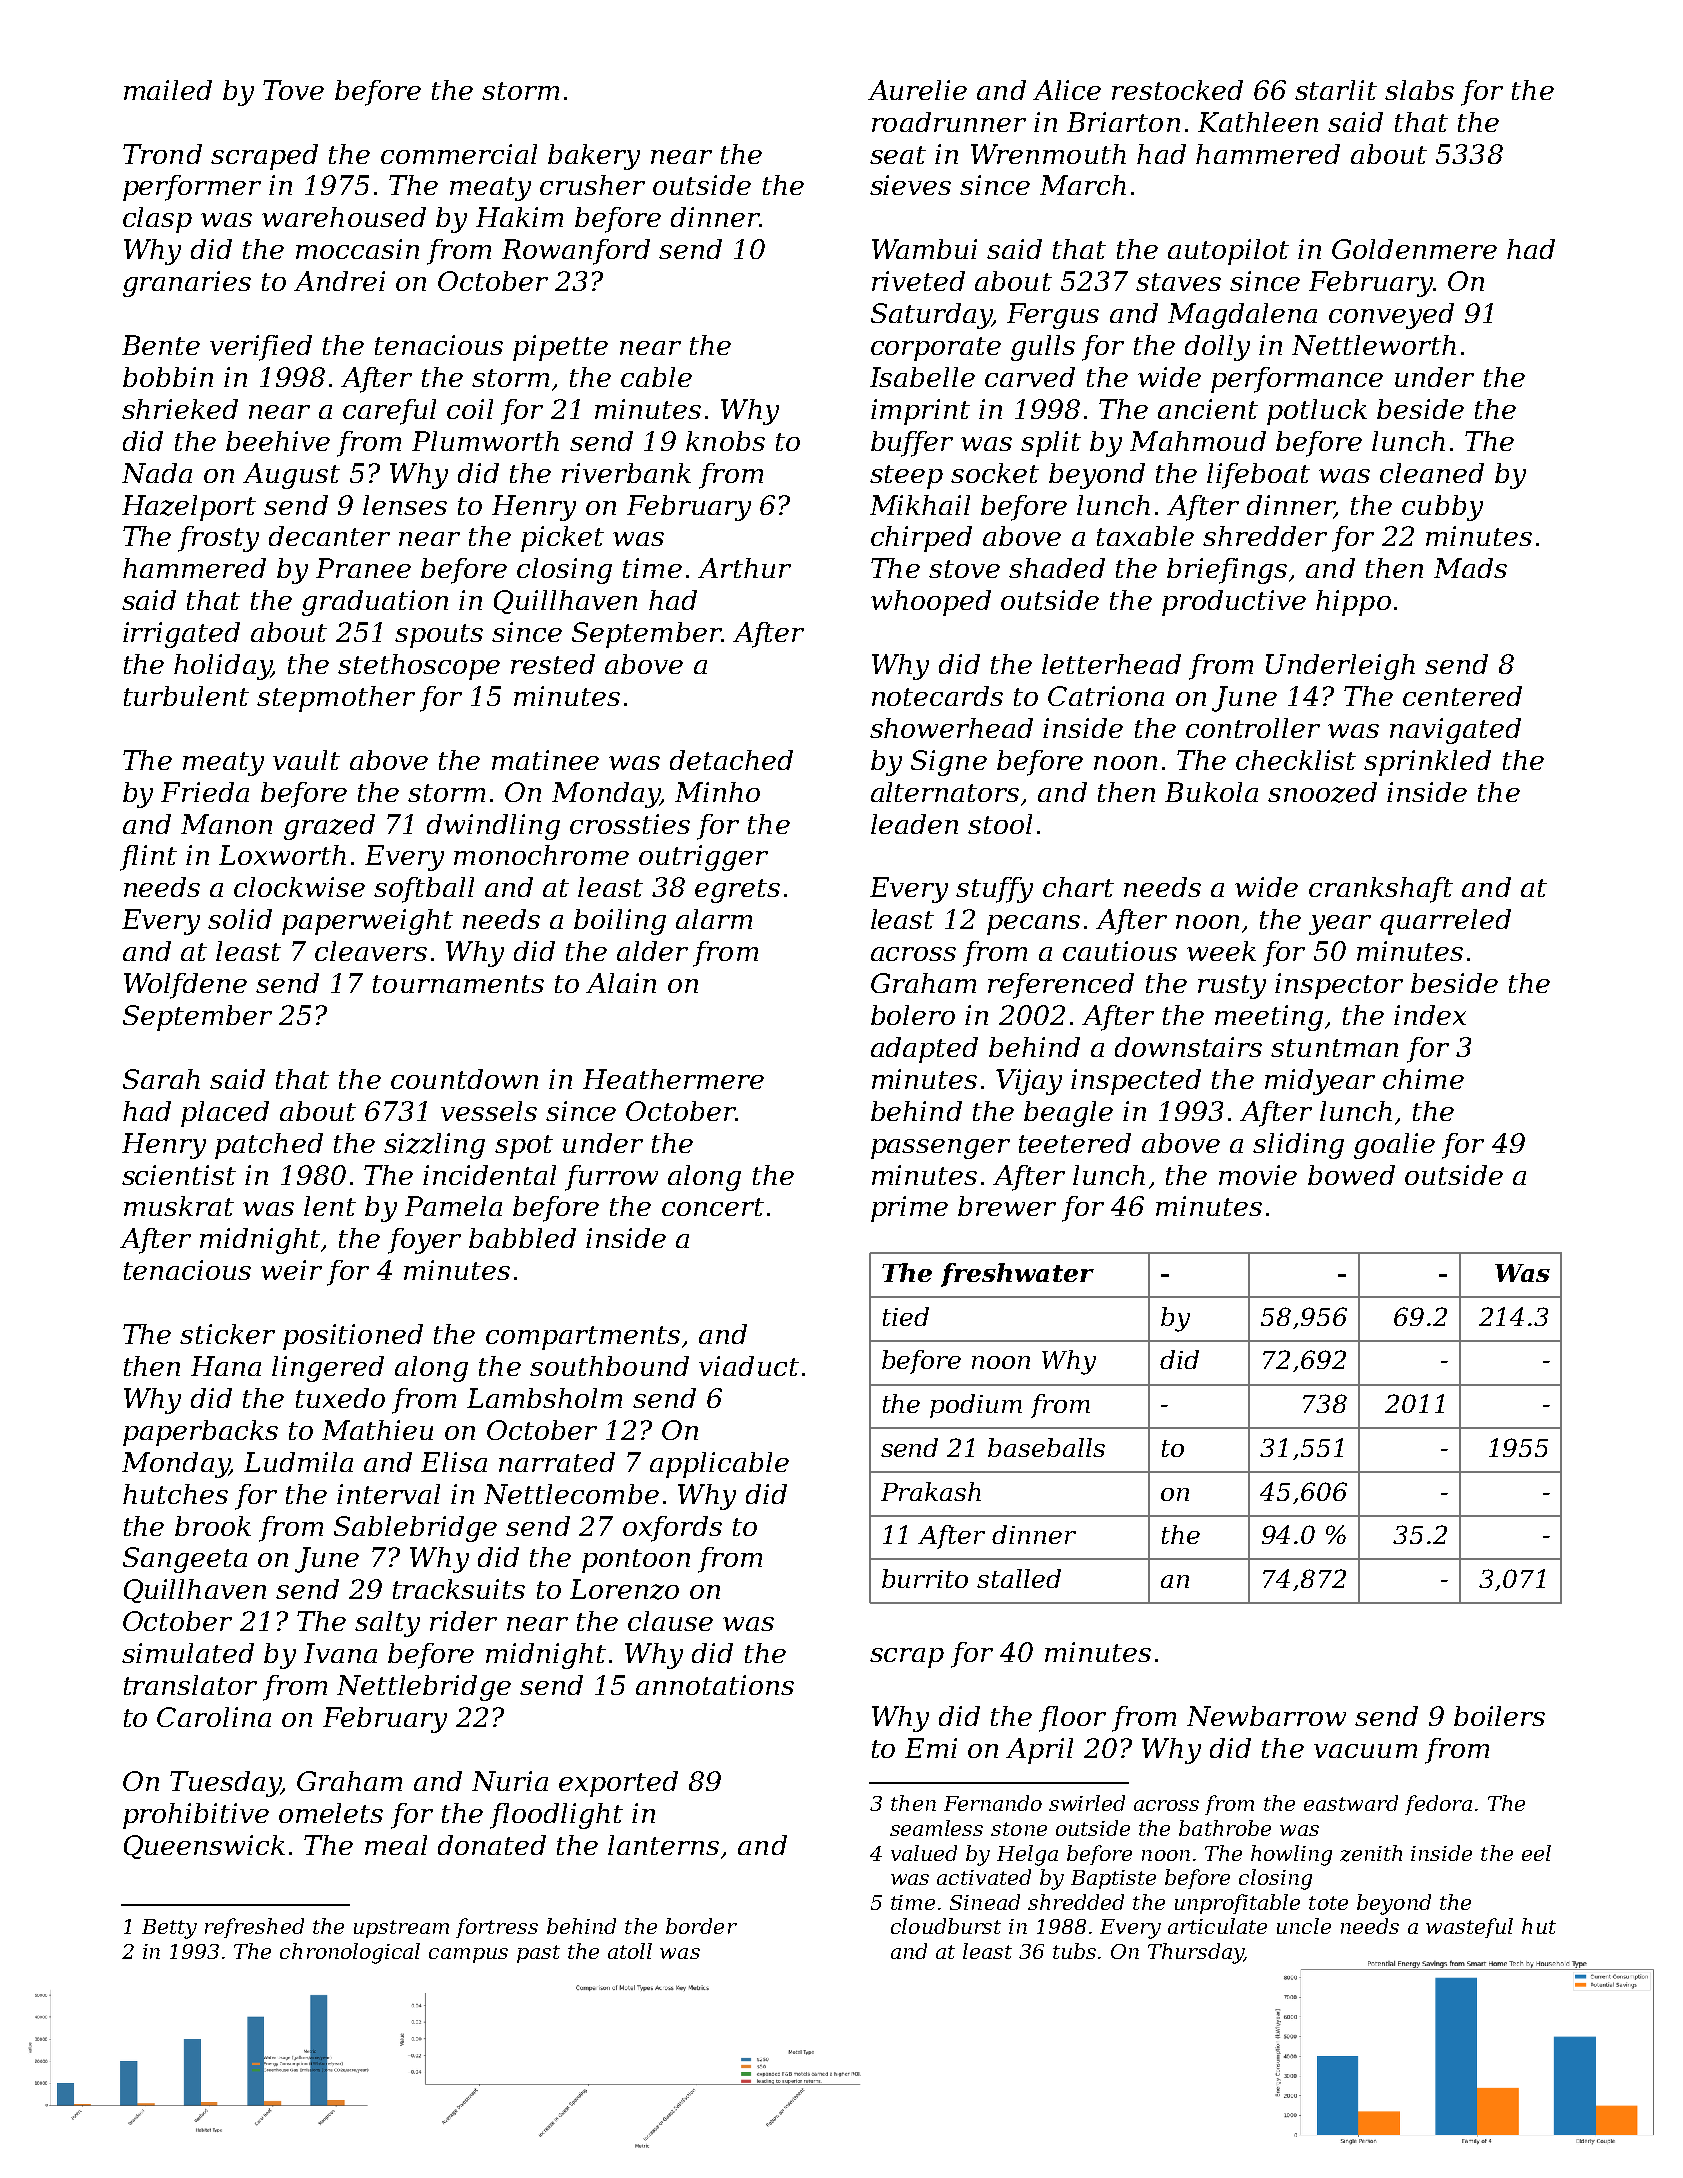 The height and width of the screenshot is (2178, 1683). What do you see at coordinates (168, 90) in the screenshot?
I see `mailed` at bounding box center [168, 90].
